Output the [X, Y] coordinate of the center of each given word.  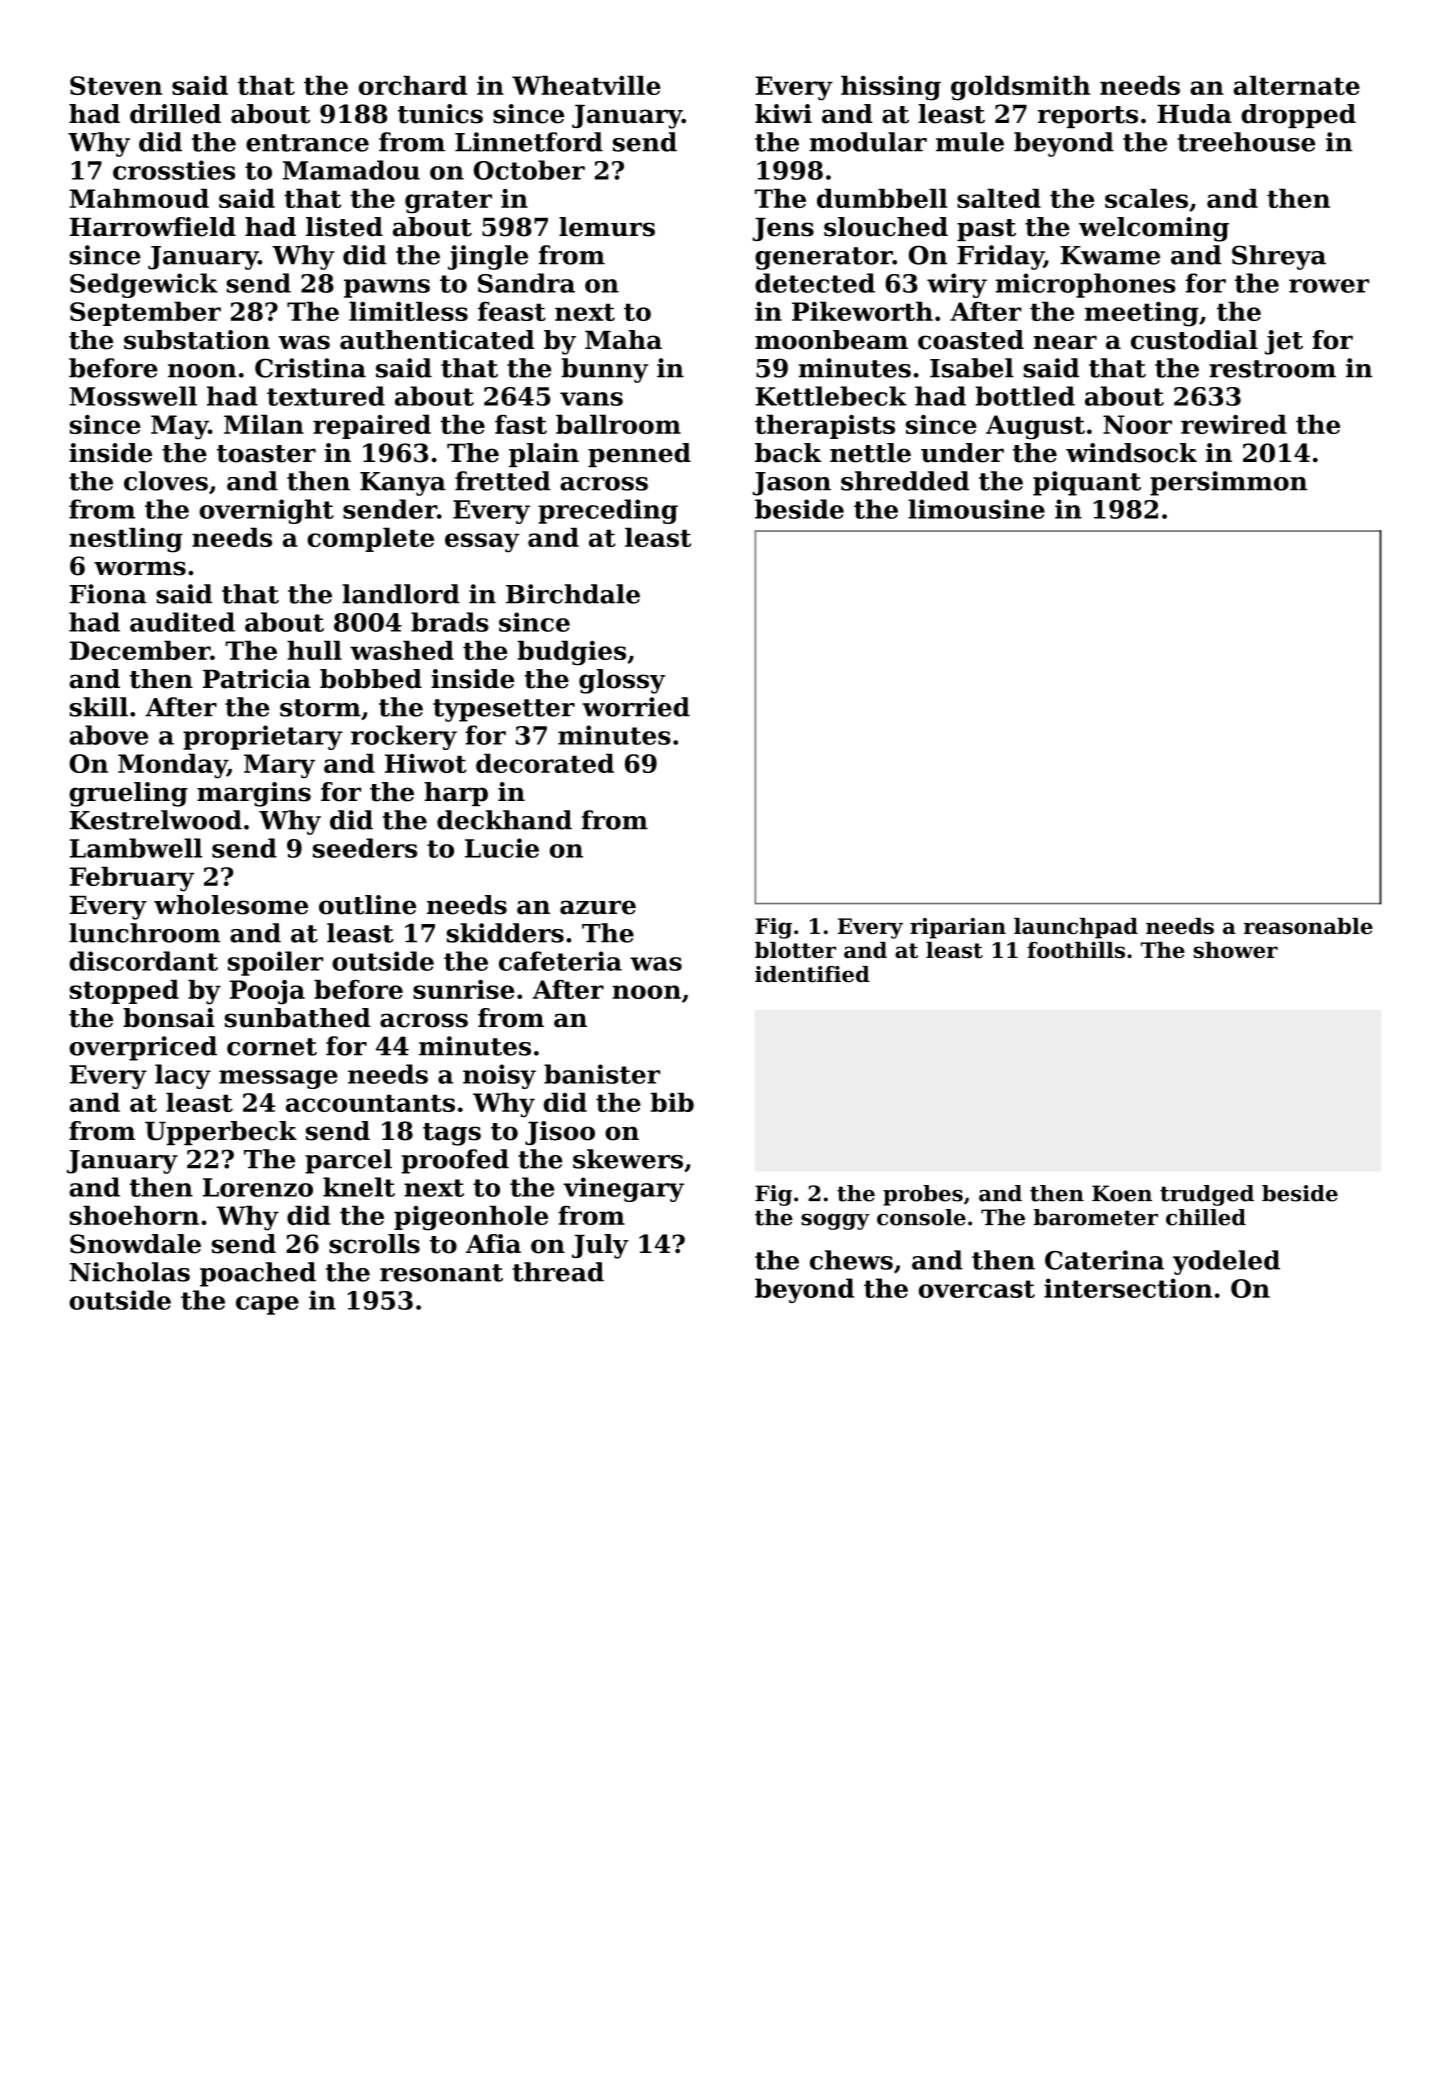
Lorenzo [258, 1187]
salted [999, 198]
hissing [891, 88]
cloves [166, 481]
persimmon [1228, 483]
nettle [870, 453]
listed [344, 227]
